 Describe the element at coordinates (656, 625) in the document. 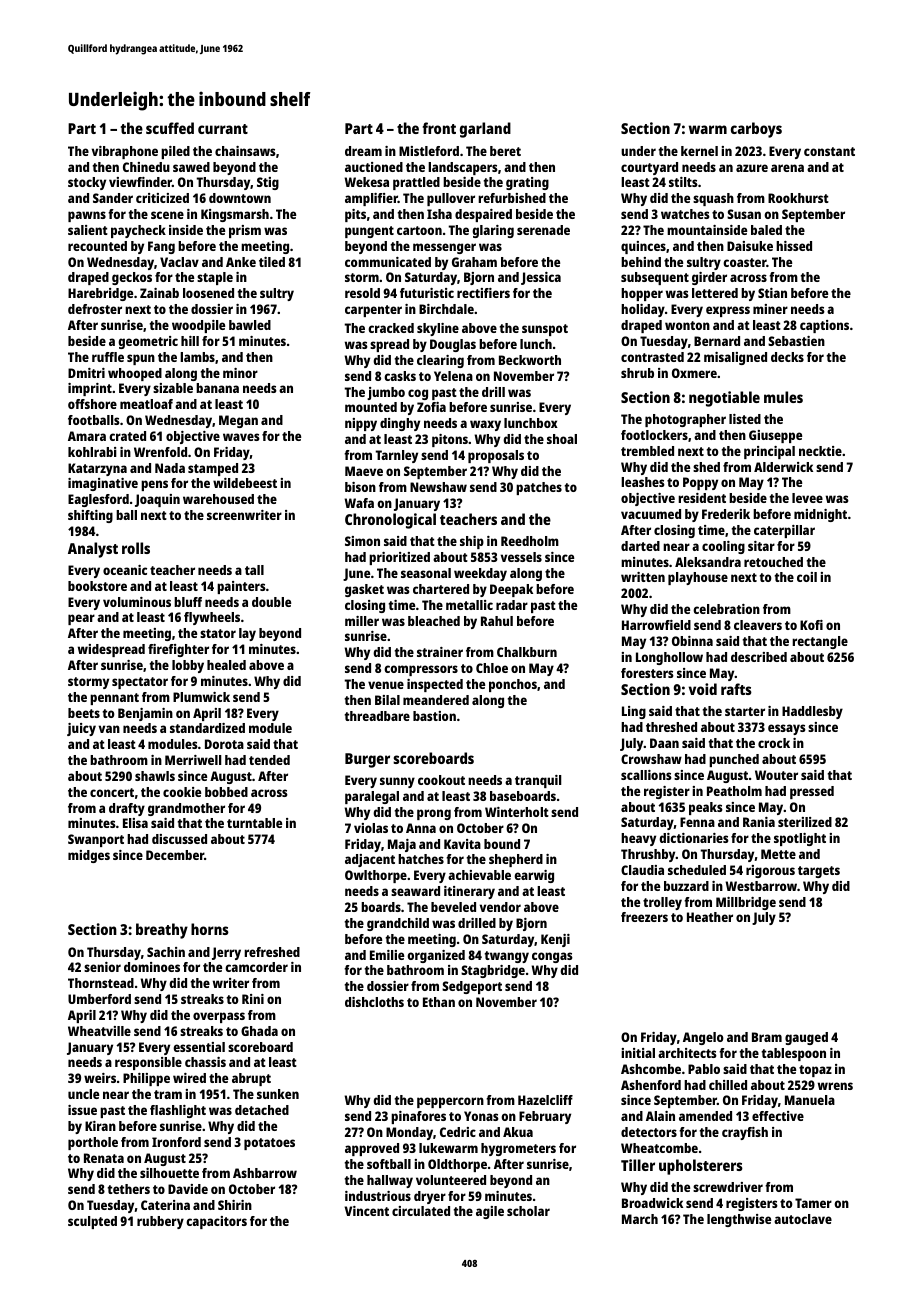

I see `Harrowfield` at that location.
